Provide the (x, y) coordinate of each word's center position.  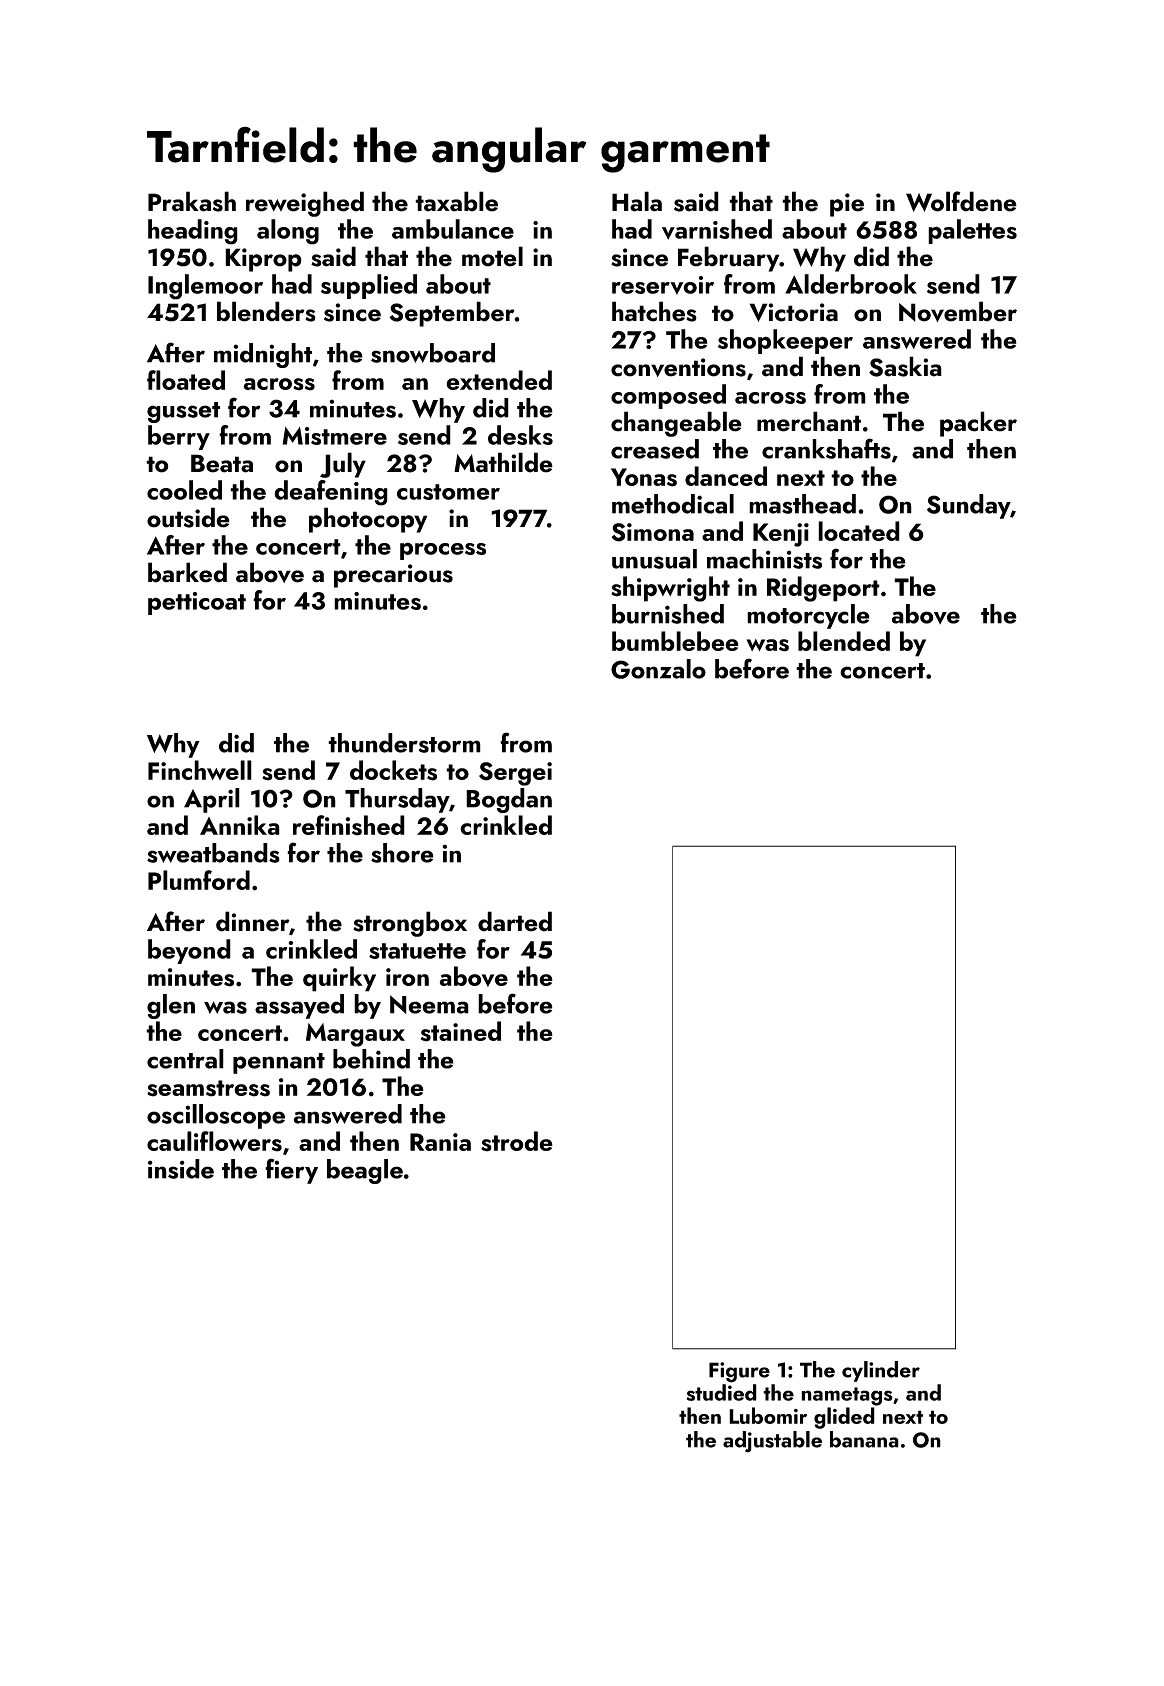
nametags (847, 1396)
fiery (291, 1171)
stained (461, 1031)
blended (844, 641)
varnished (717, 229)
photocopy (368, 520)
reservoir (663, 285)
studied (722, 1392)
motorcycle (808, 616)
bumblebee (675, 641)
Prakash (192, 201)
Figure (739, 1372)
